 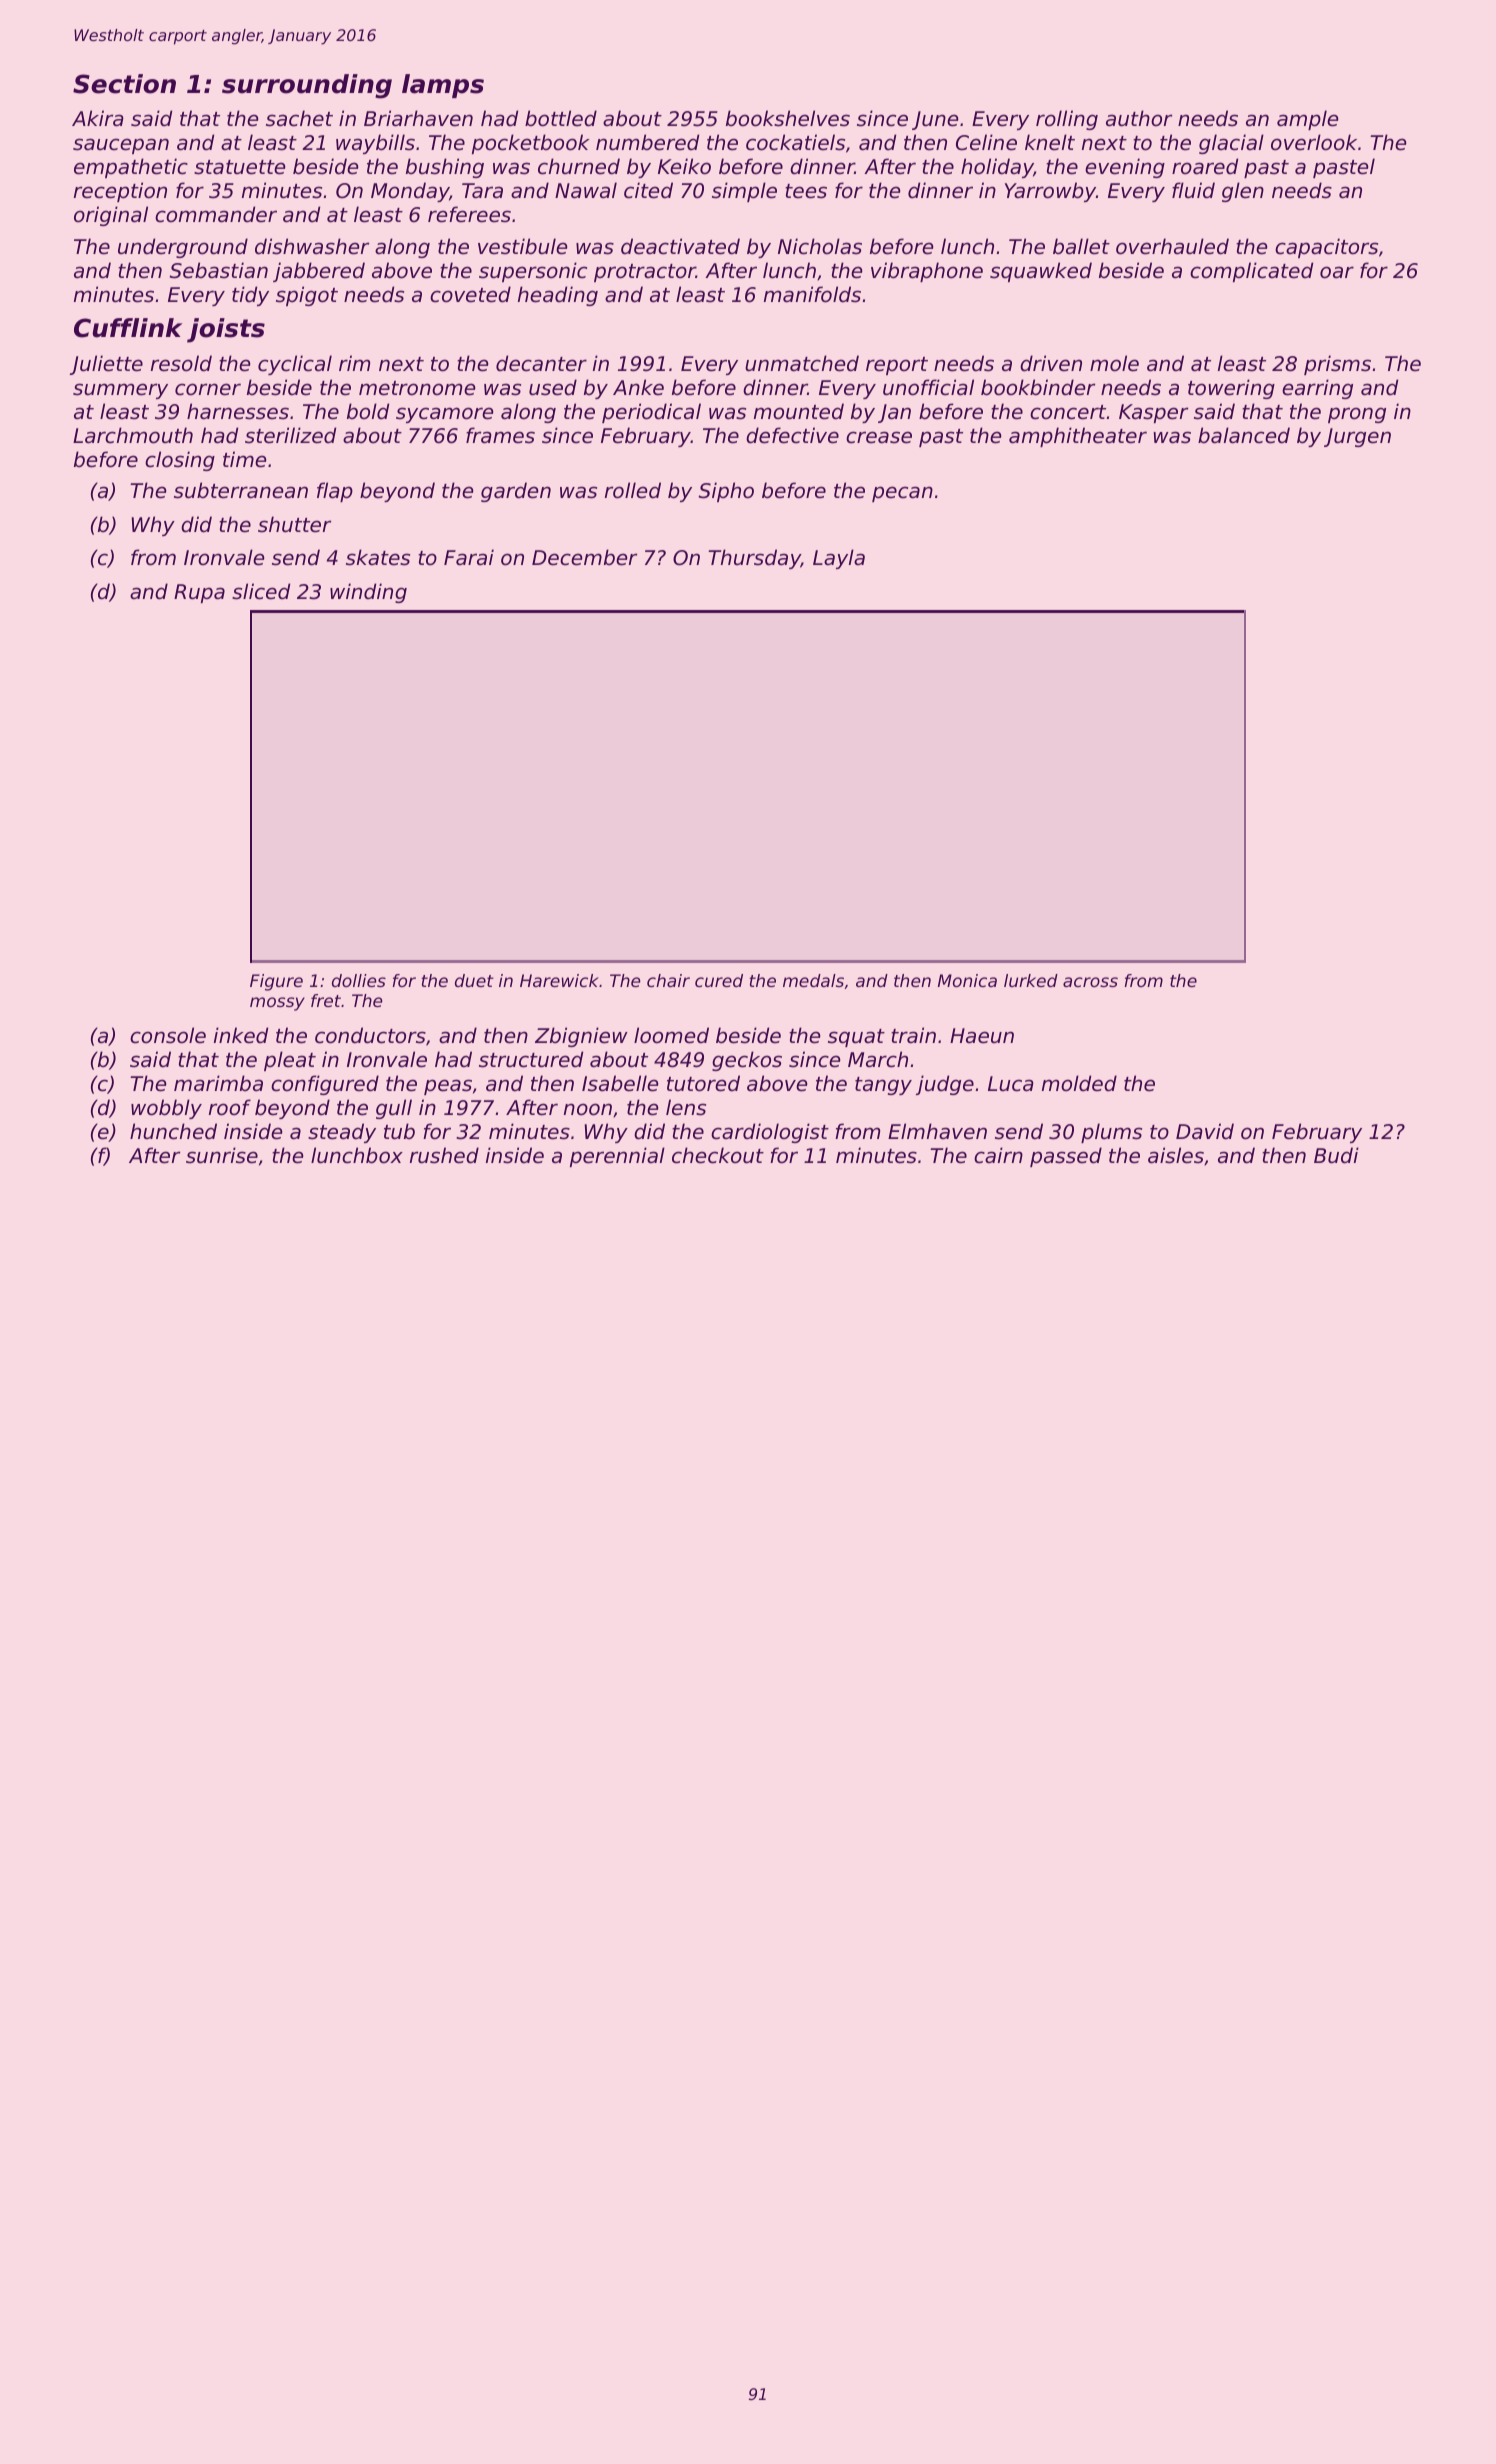 What do you see at coordinates (584, 557) in the screenshot?
I see `December` at bounding box center [584, 557].
